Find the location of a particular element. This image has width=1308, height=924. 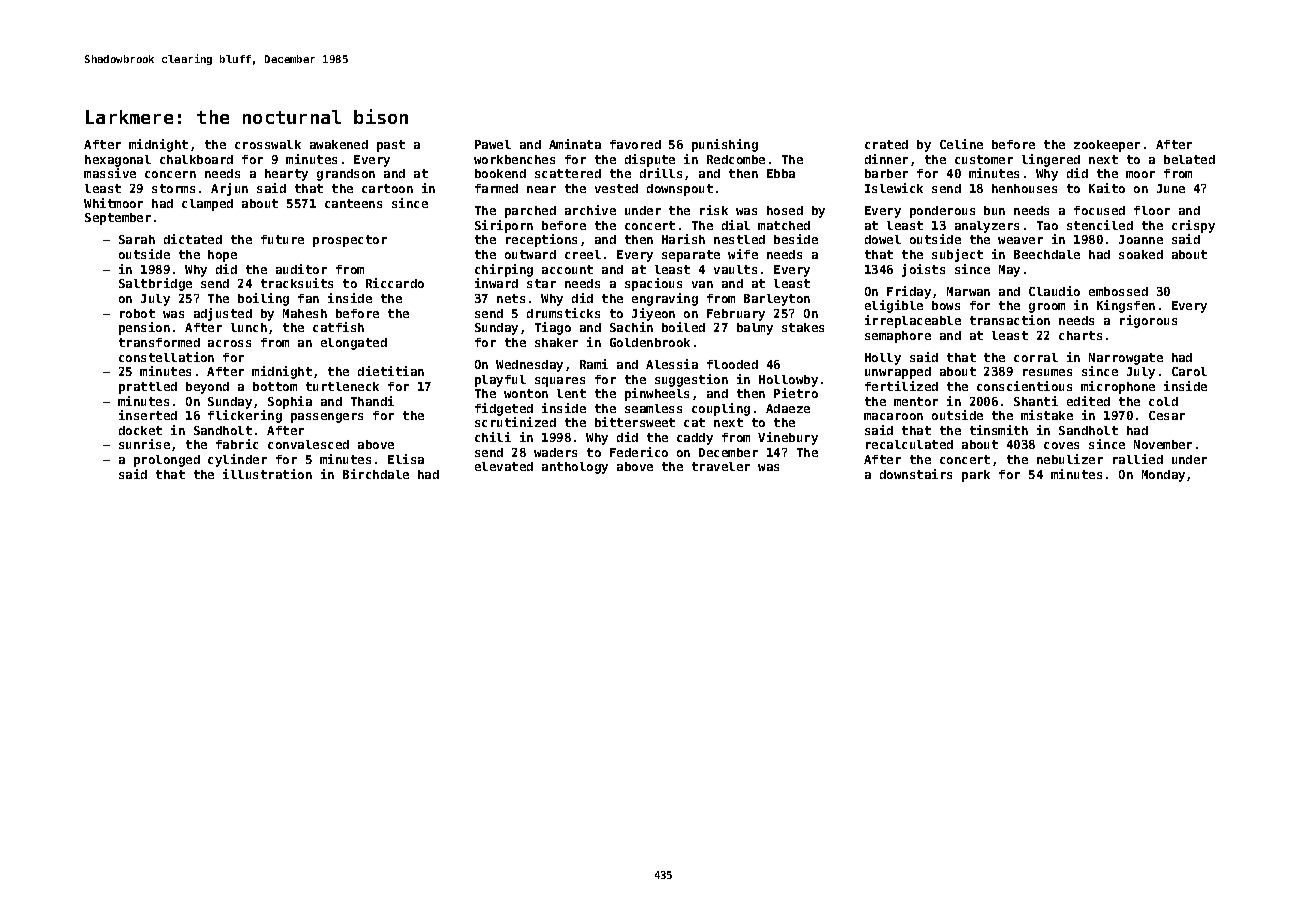

Celine is located at coordinates (961, 144).
